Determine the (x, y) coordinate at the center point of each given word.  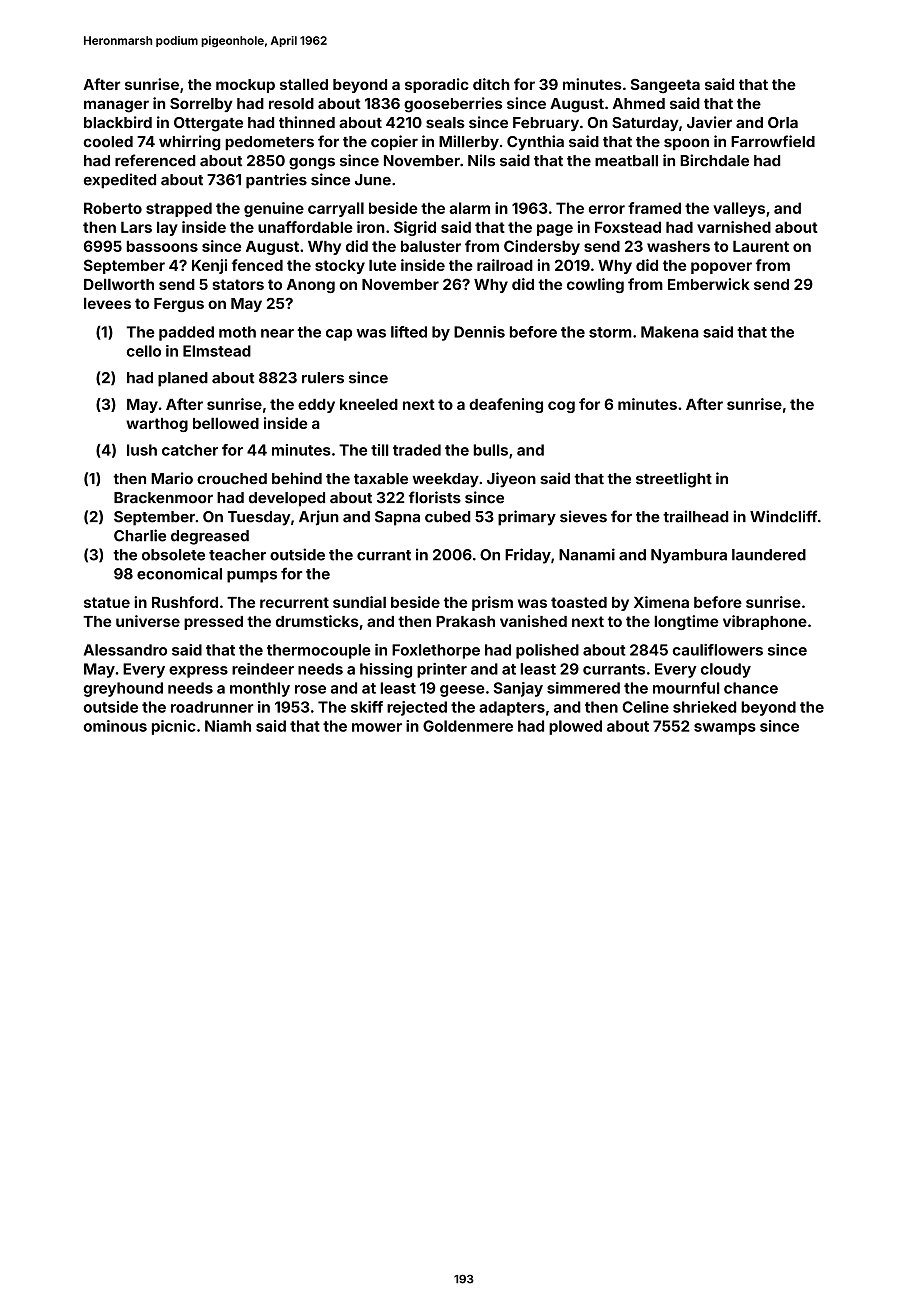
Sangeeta (665, 86)
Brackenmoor (163, 498)
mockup (245, 86)
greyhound (123, 689)
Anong (311, 286)
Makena (670, 332)
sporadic (437, 85)
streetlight (674, 480)
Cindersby (542, 247)
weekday (445, 480)
